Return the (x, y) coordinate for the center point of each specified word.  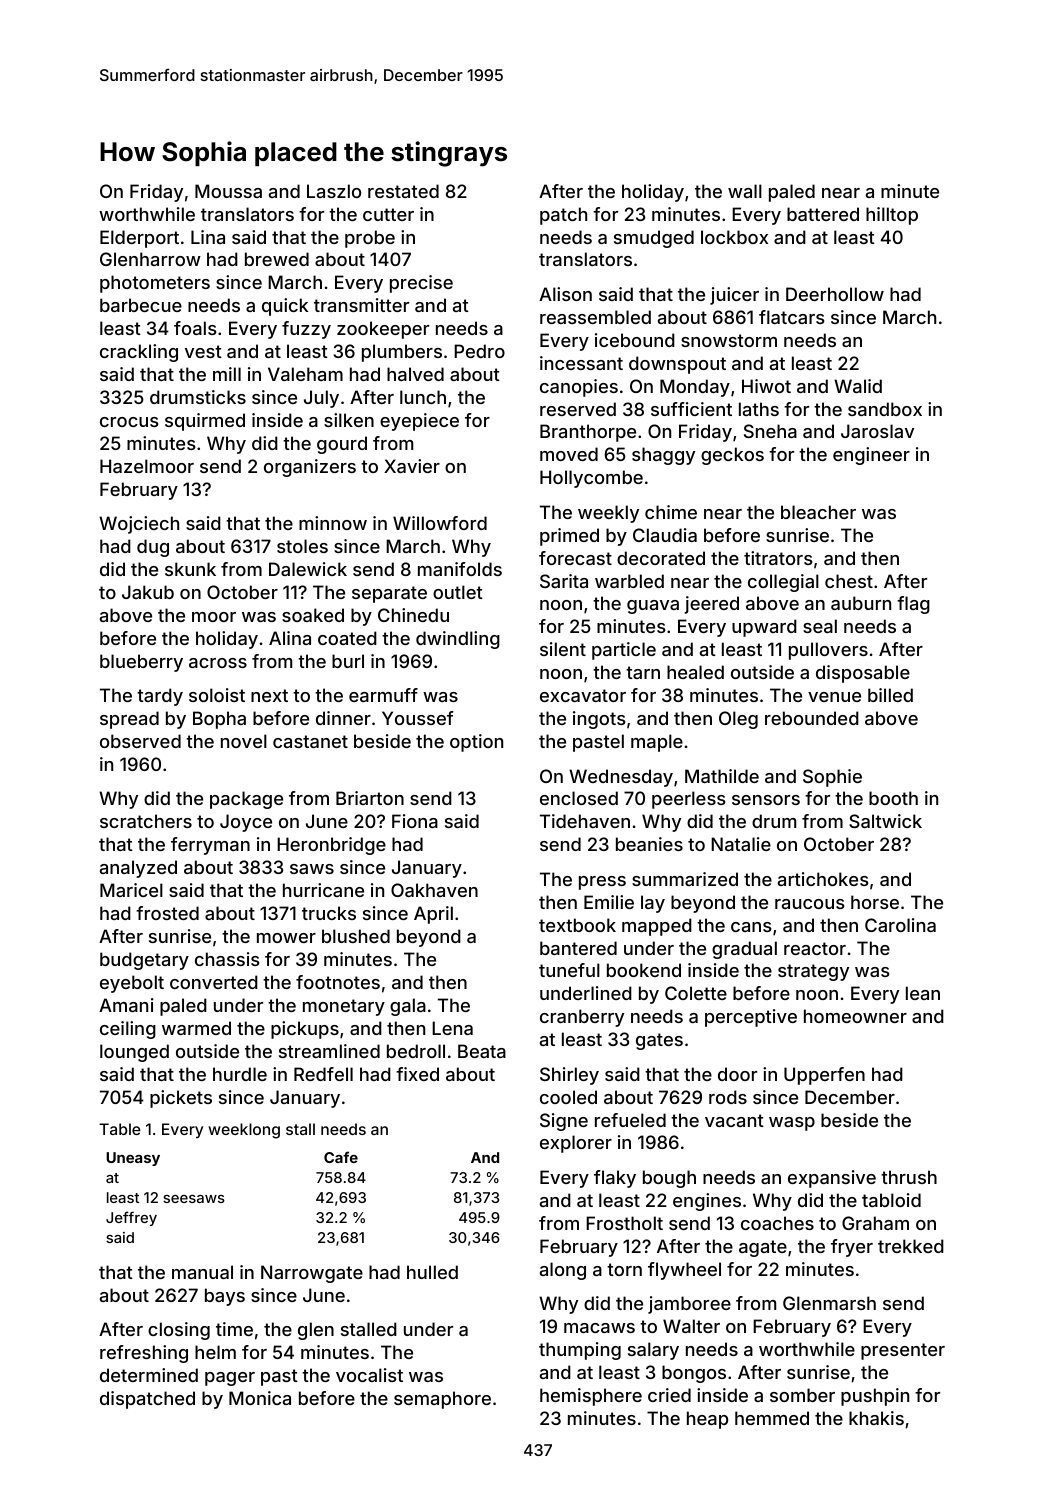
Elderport (139, 239)
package (246, 800)
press (602, 883)
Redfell (323, 1074)
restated (403, 191)
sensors (766, 800)
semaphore (442, 1400)
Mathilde (722, 776)
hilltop (892, 216)
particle (624, 651)
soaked (313, 615)
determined (149, 1375)
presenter (903, 1351)
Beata (482, 1051)
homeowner (855, 1016)
